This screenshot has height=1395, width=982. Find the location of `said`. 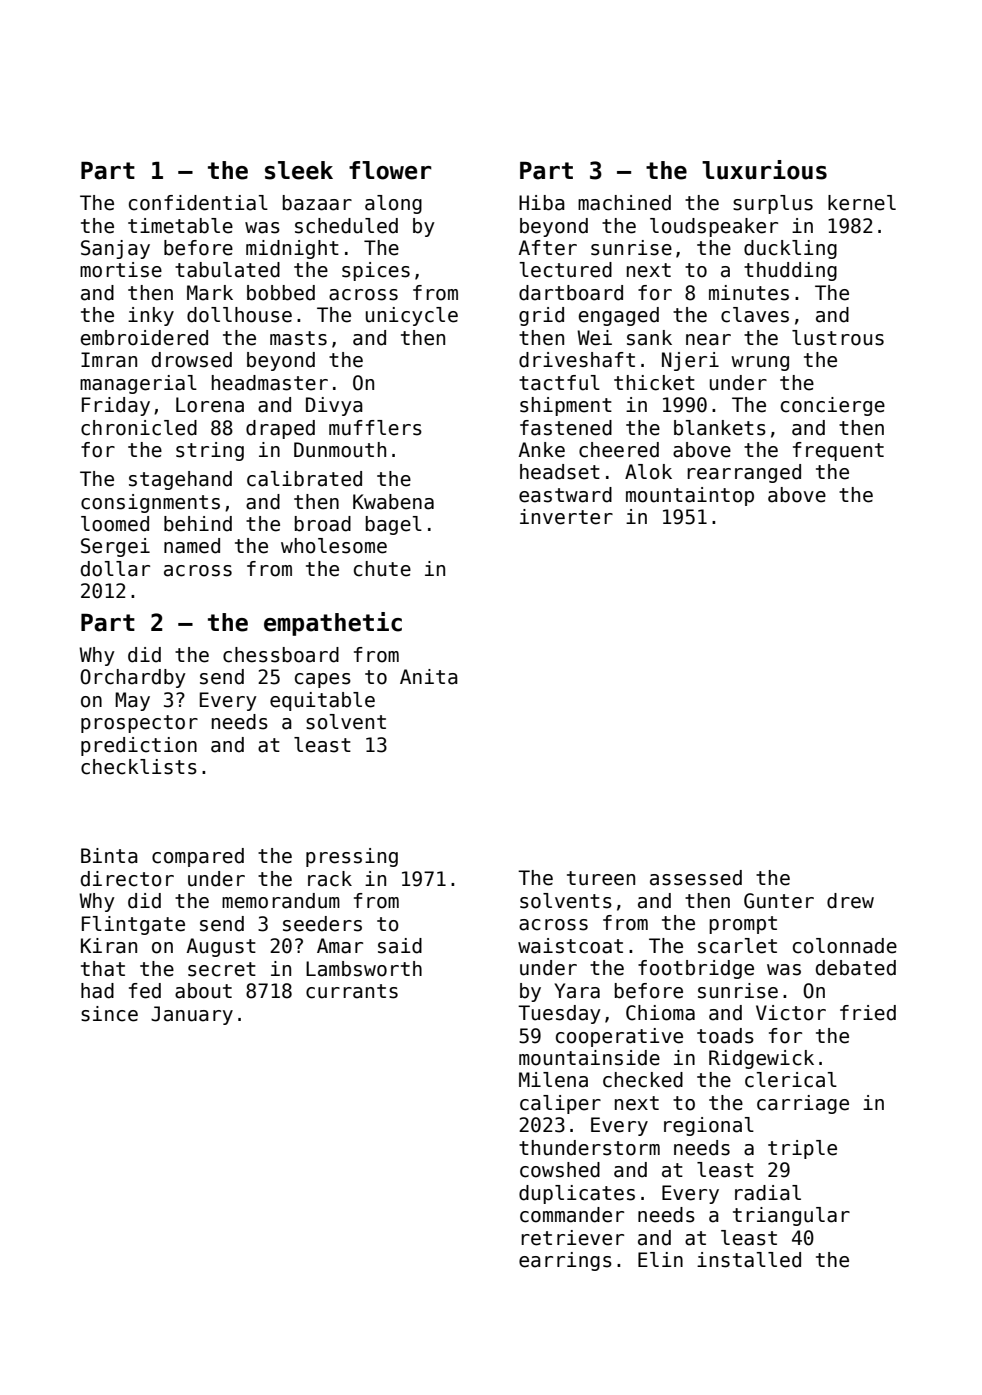

said is located at coordinates (400, 946).
